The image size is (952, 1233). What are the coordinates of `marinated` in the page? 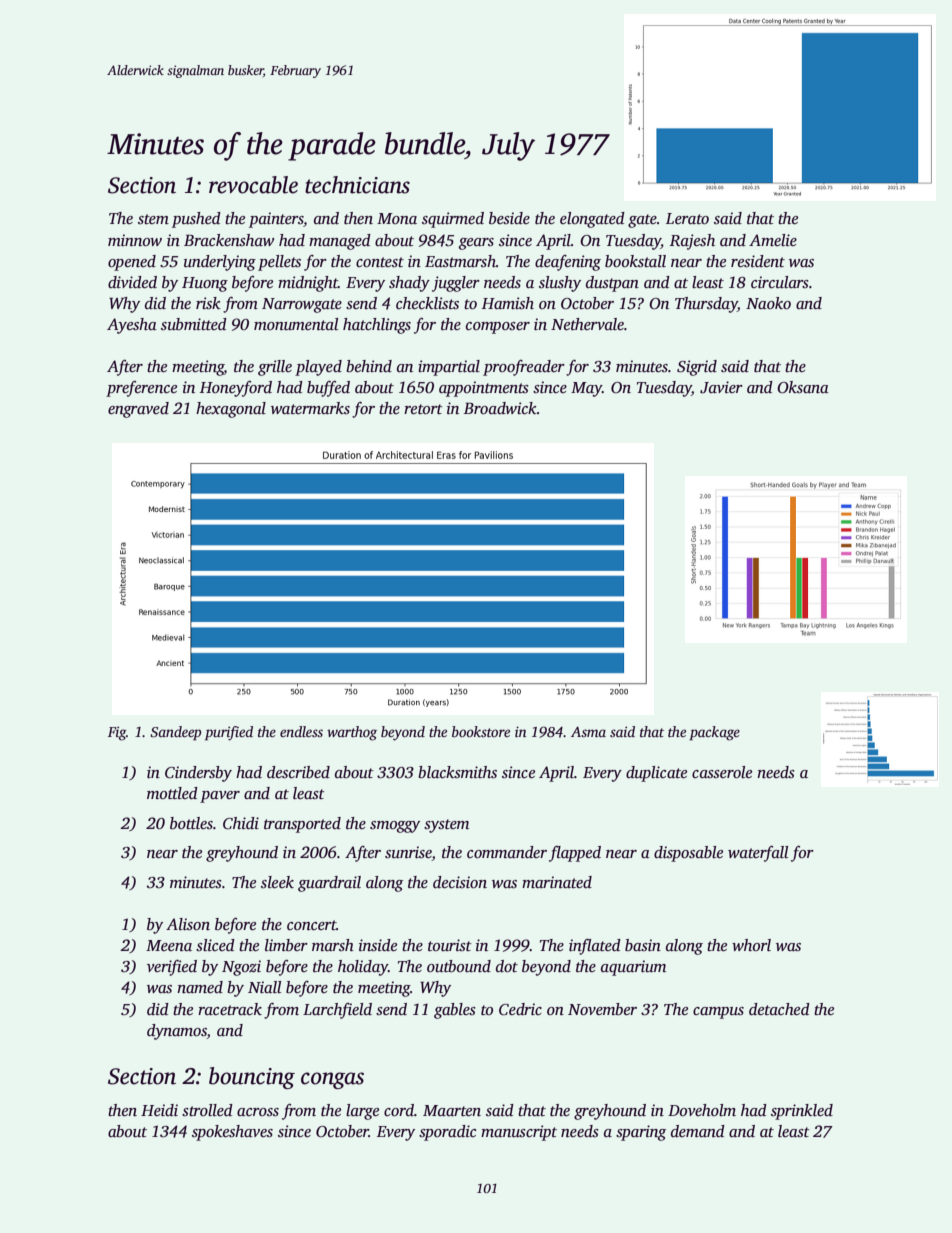 It's located at (557, 882).
